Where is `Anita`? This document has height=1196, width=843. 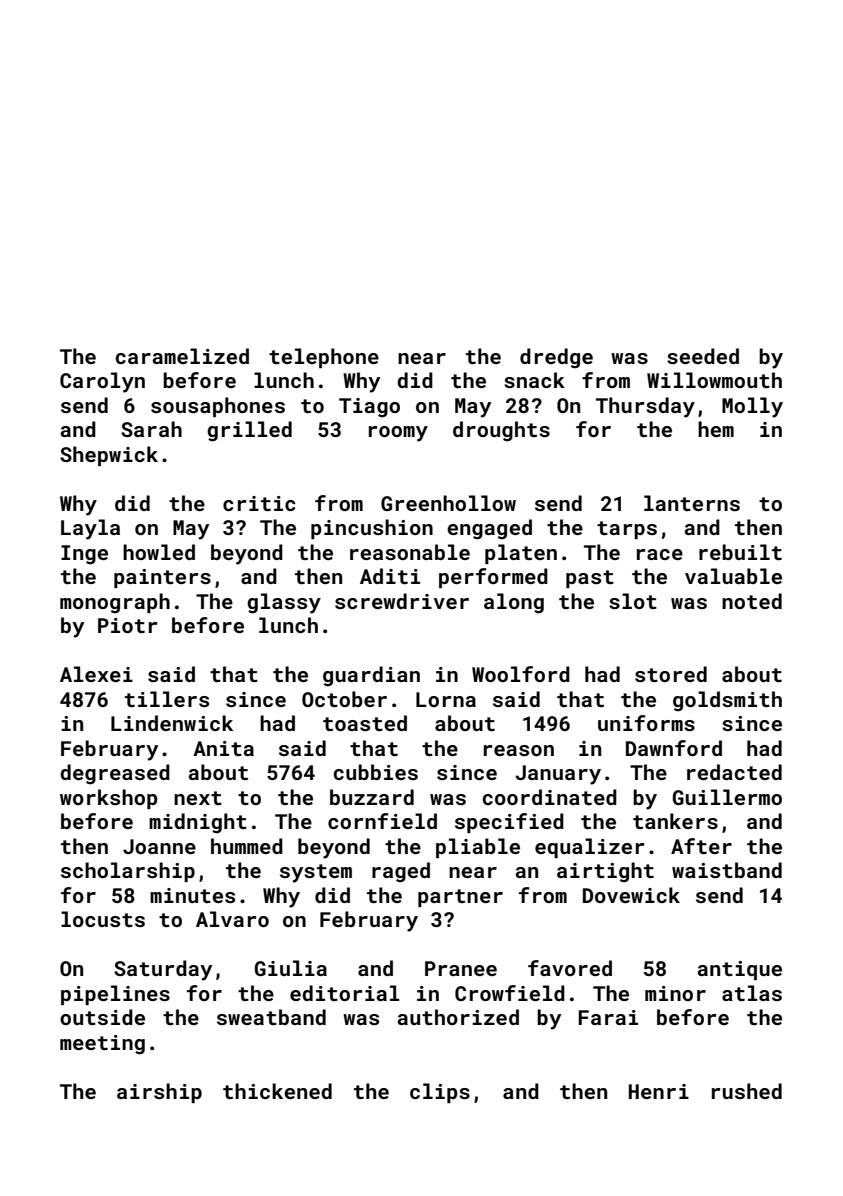
Anita is located at coordinates (223, 748).
